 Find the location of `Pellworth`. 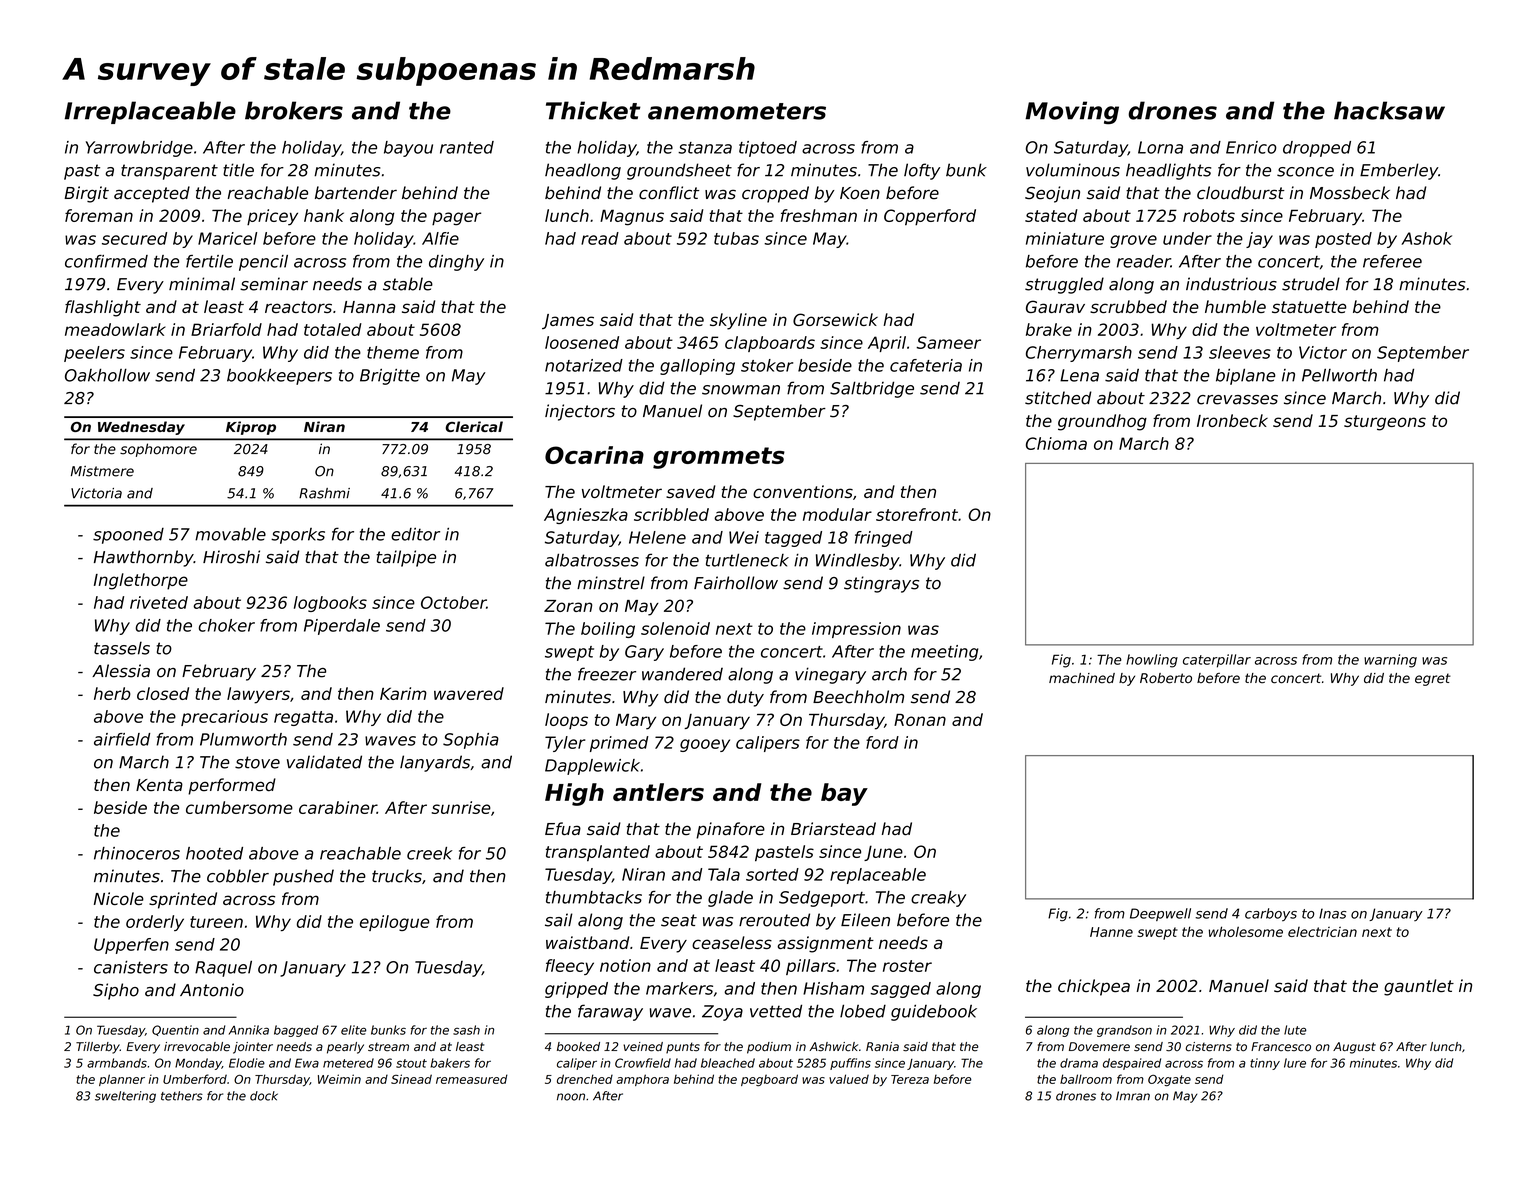

Pellworth is located at coordinates (1339, 375).
